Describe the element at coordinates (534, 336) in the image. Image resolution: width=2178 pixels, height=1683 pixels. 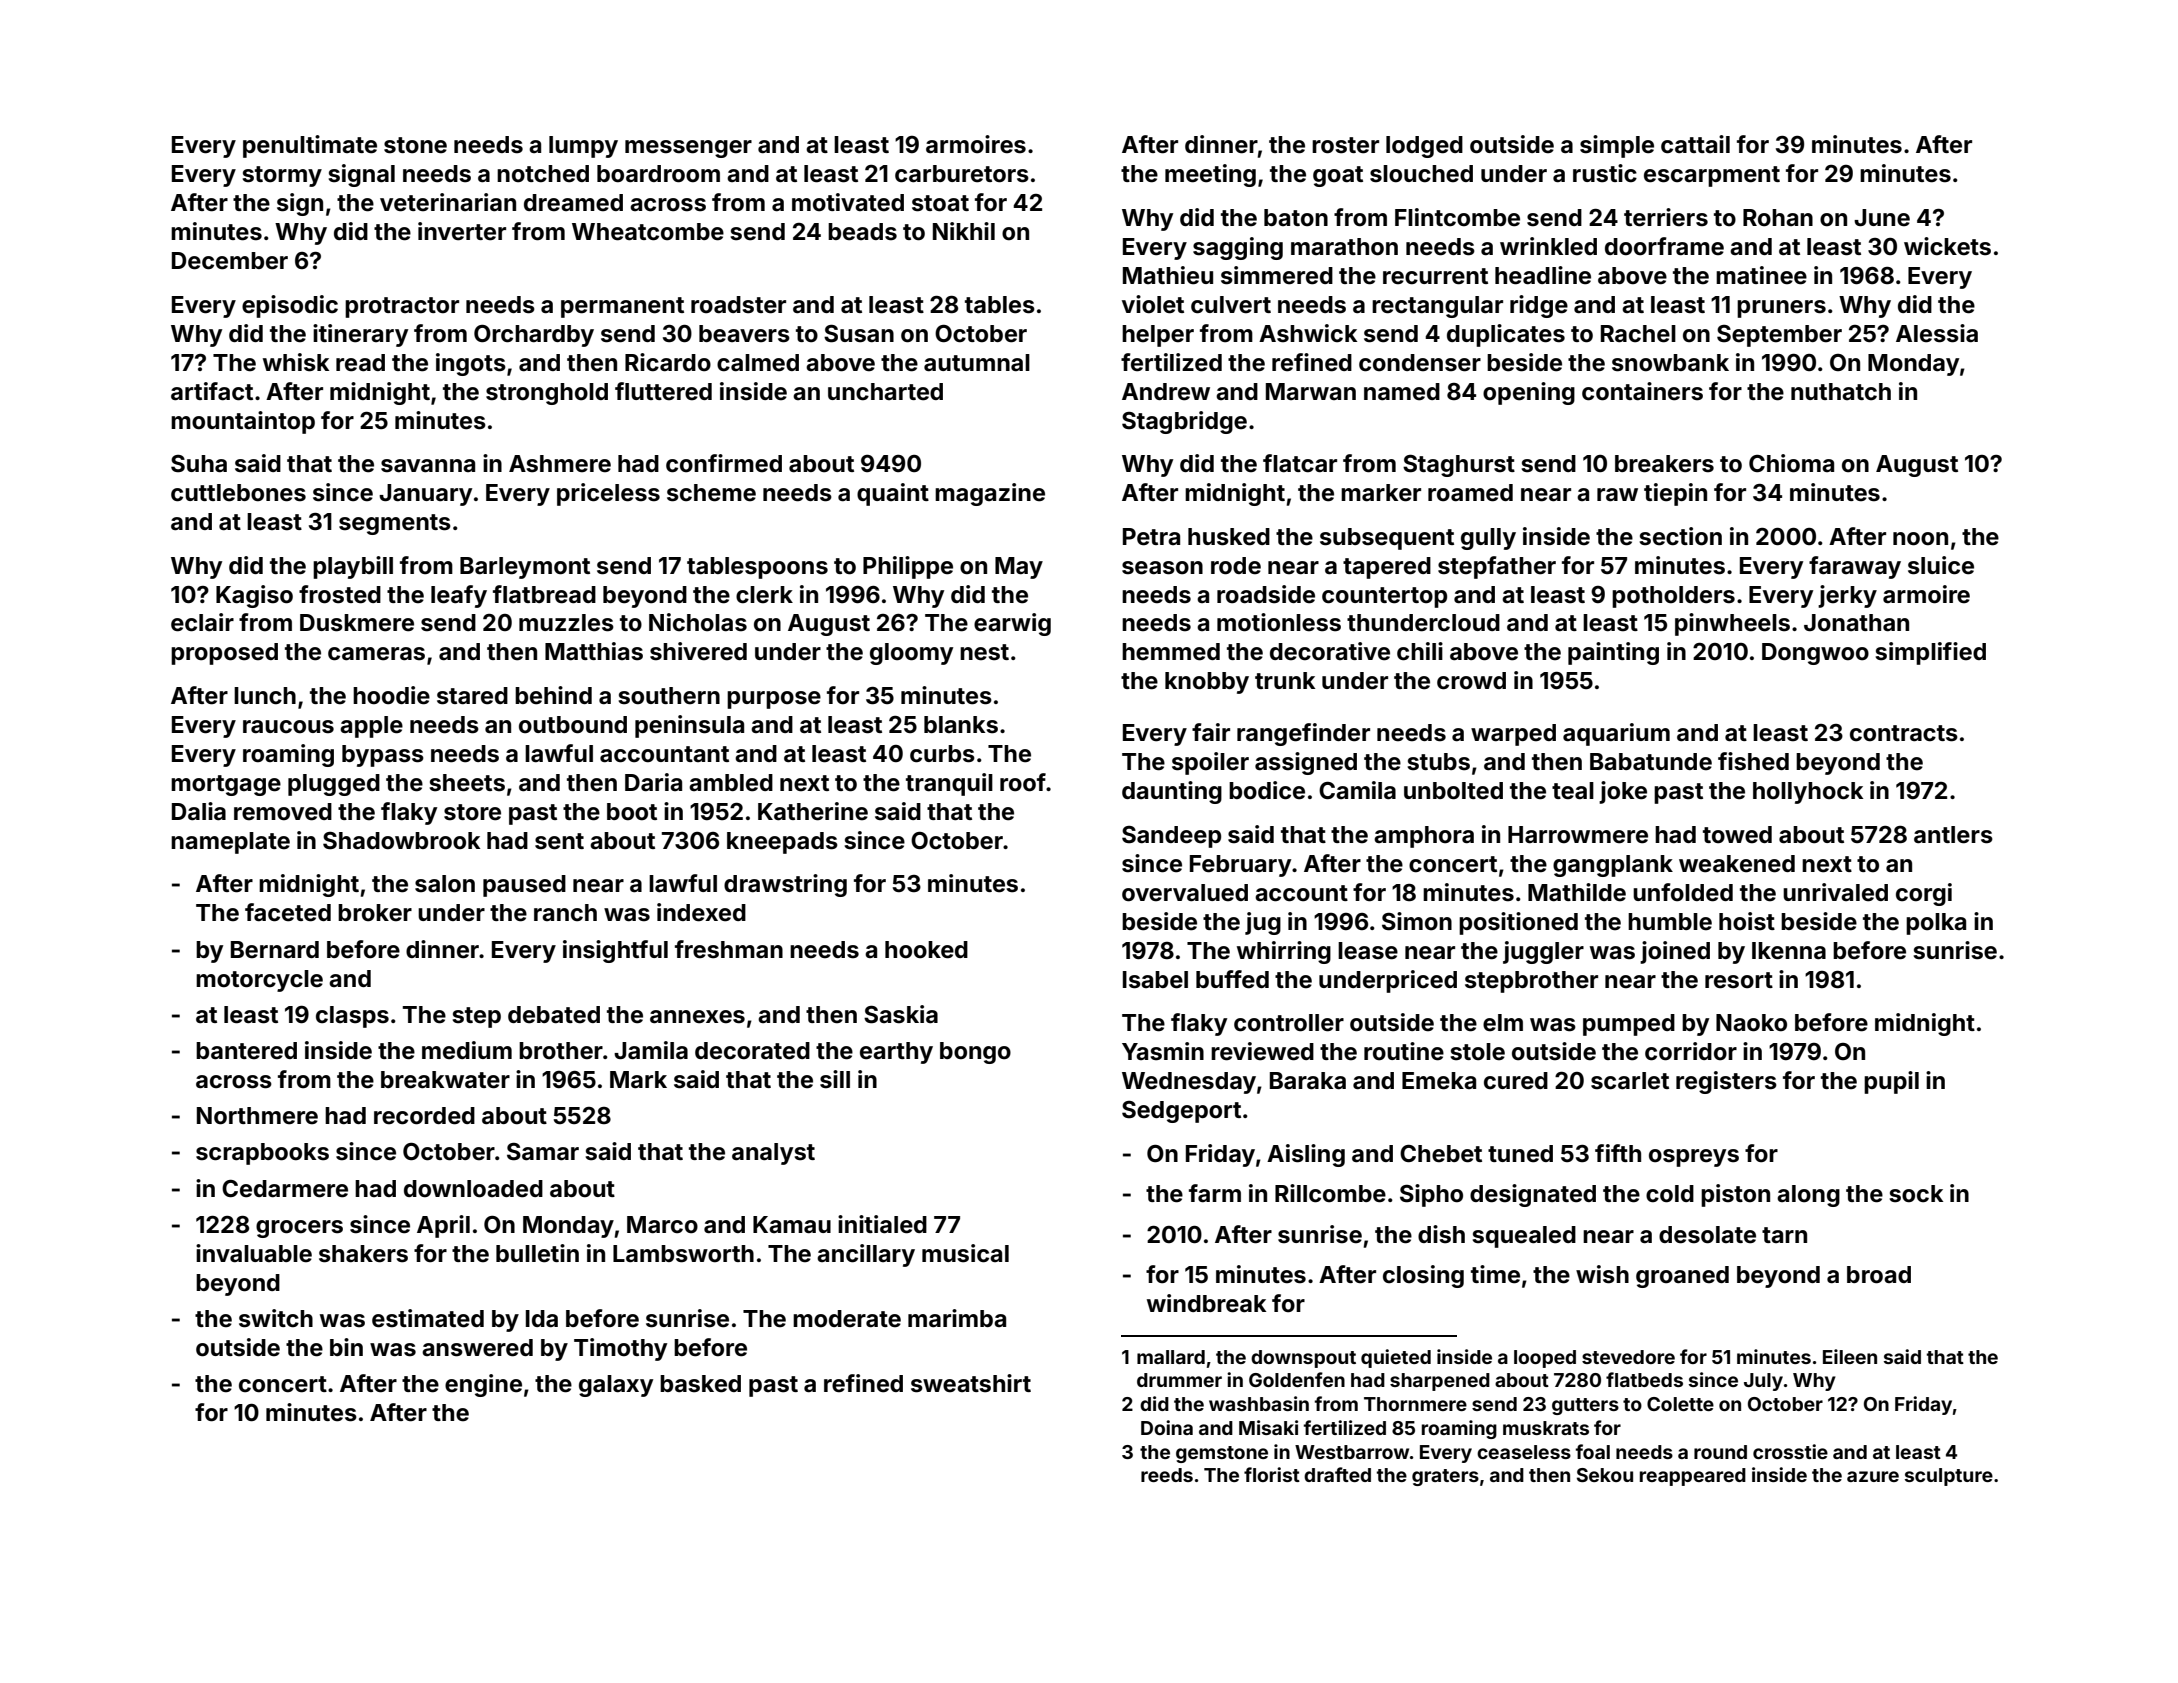
I see `Orchardby` at that location.
